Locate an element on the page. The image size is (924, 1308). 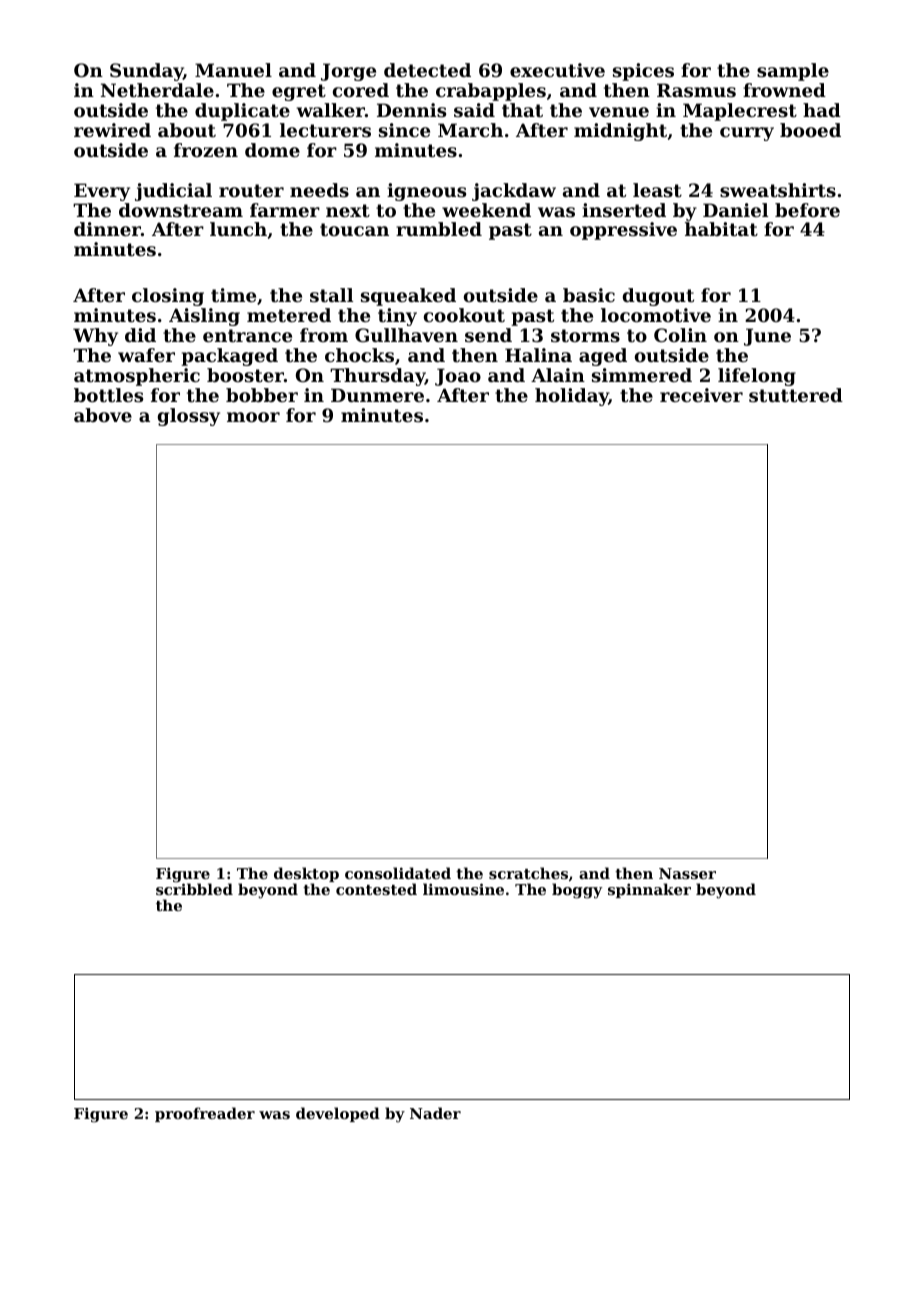
basic is located at coordinates (589, 295).
